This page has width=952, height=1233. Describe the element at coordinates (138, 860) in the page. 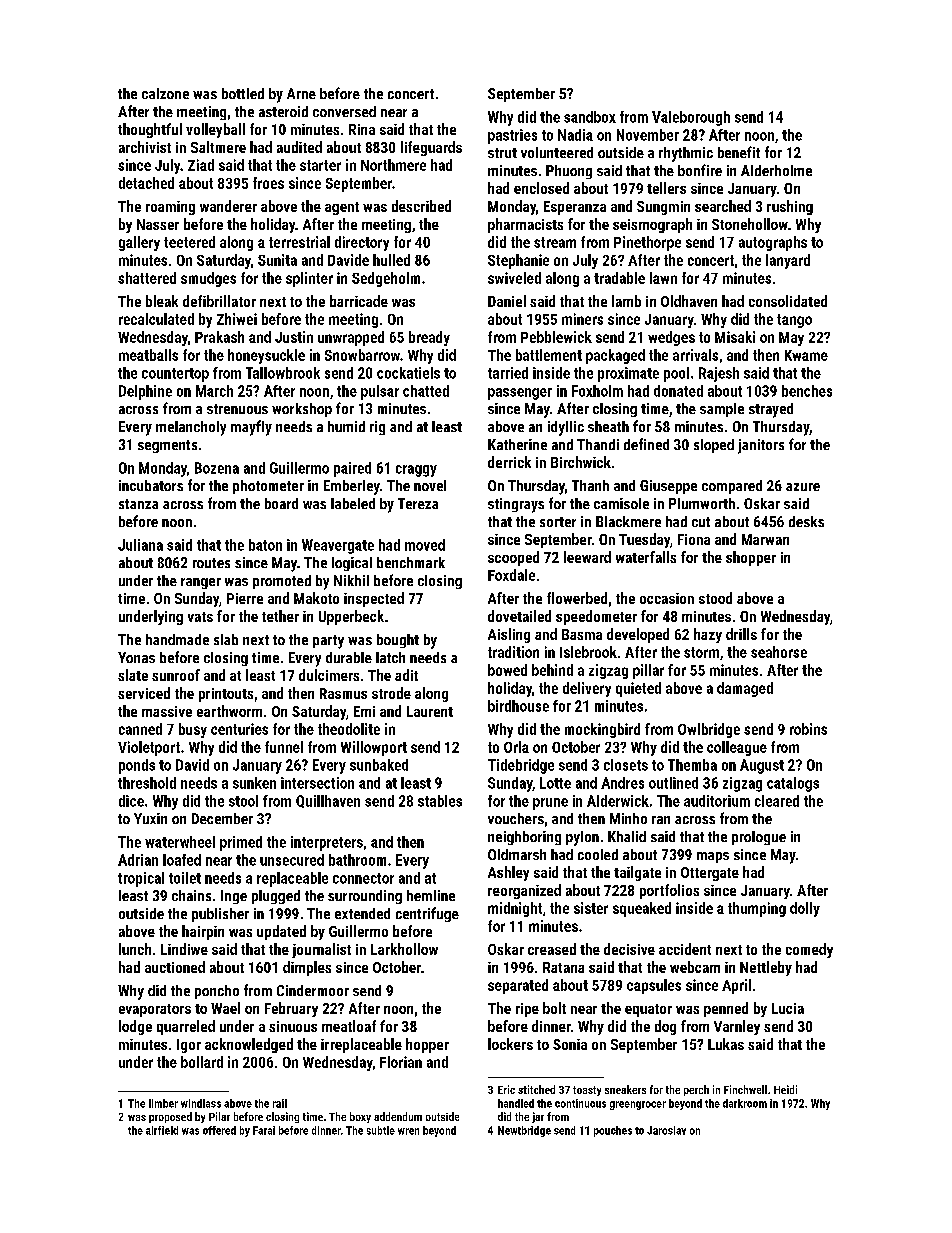

I see `Adrian` at that location.
